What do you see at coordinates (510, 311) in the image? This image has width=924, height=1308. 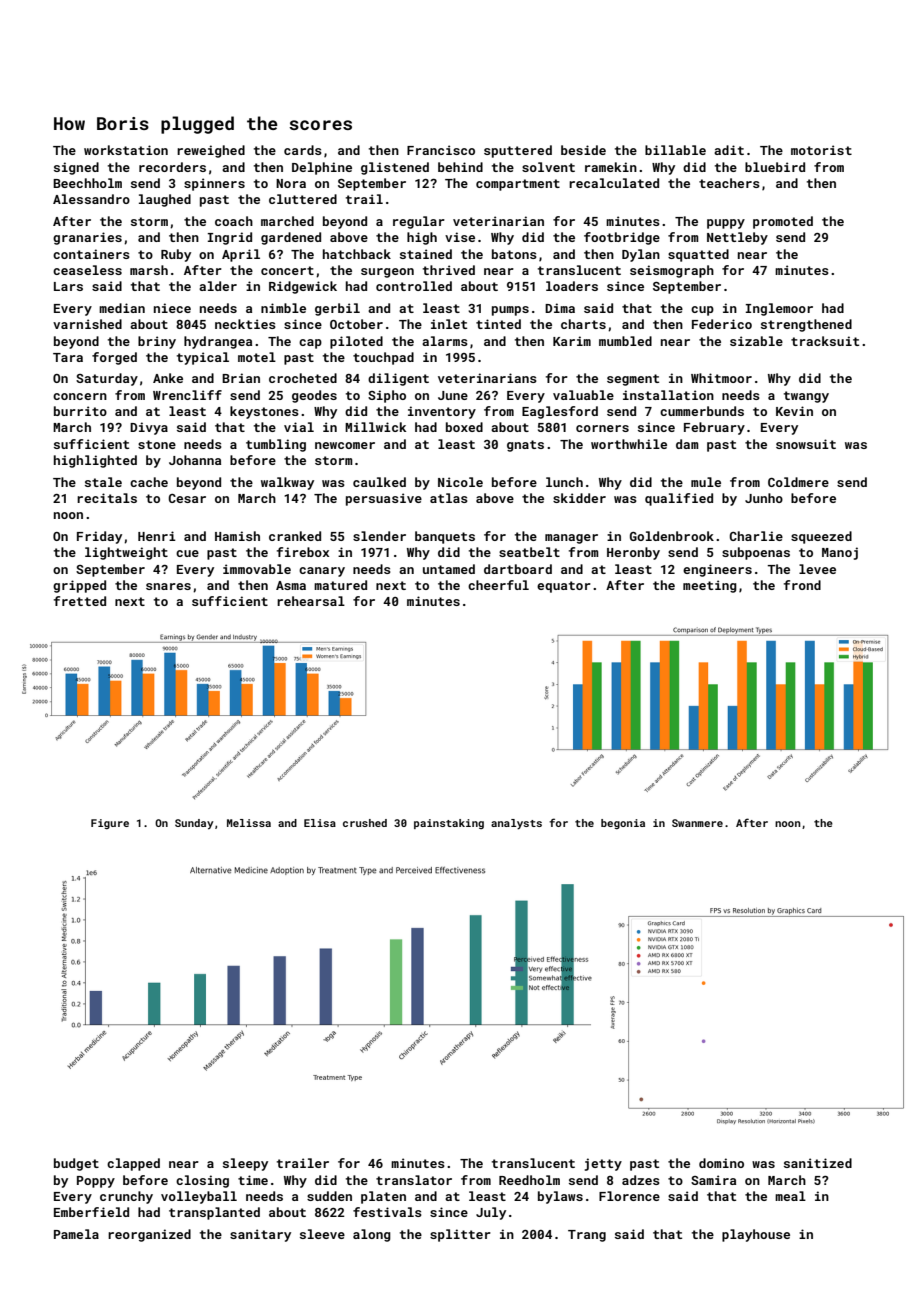 I see `pumps` at bounding box center [510, 311].
